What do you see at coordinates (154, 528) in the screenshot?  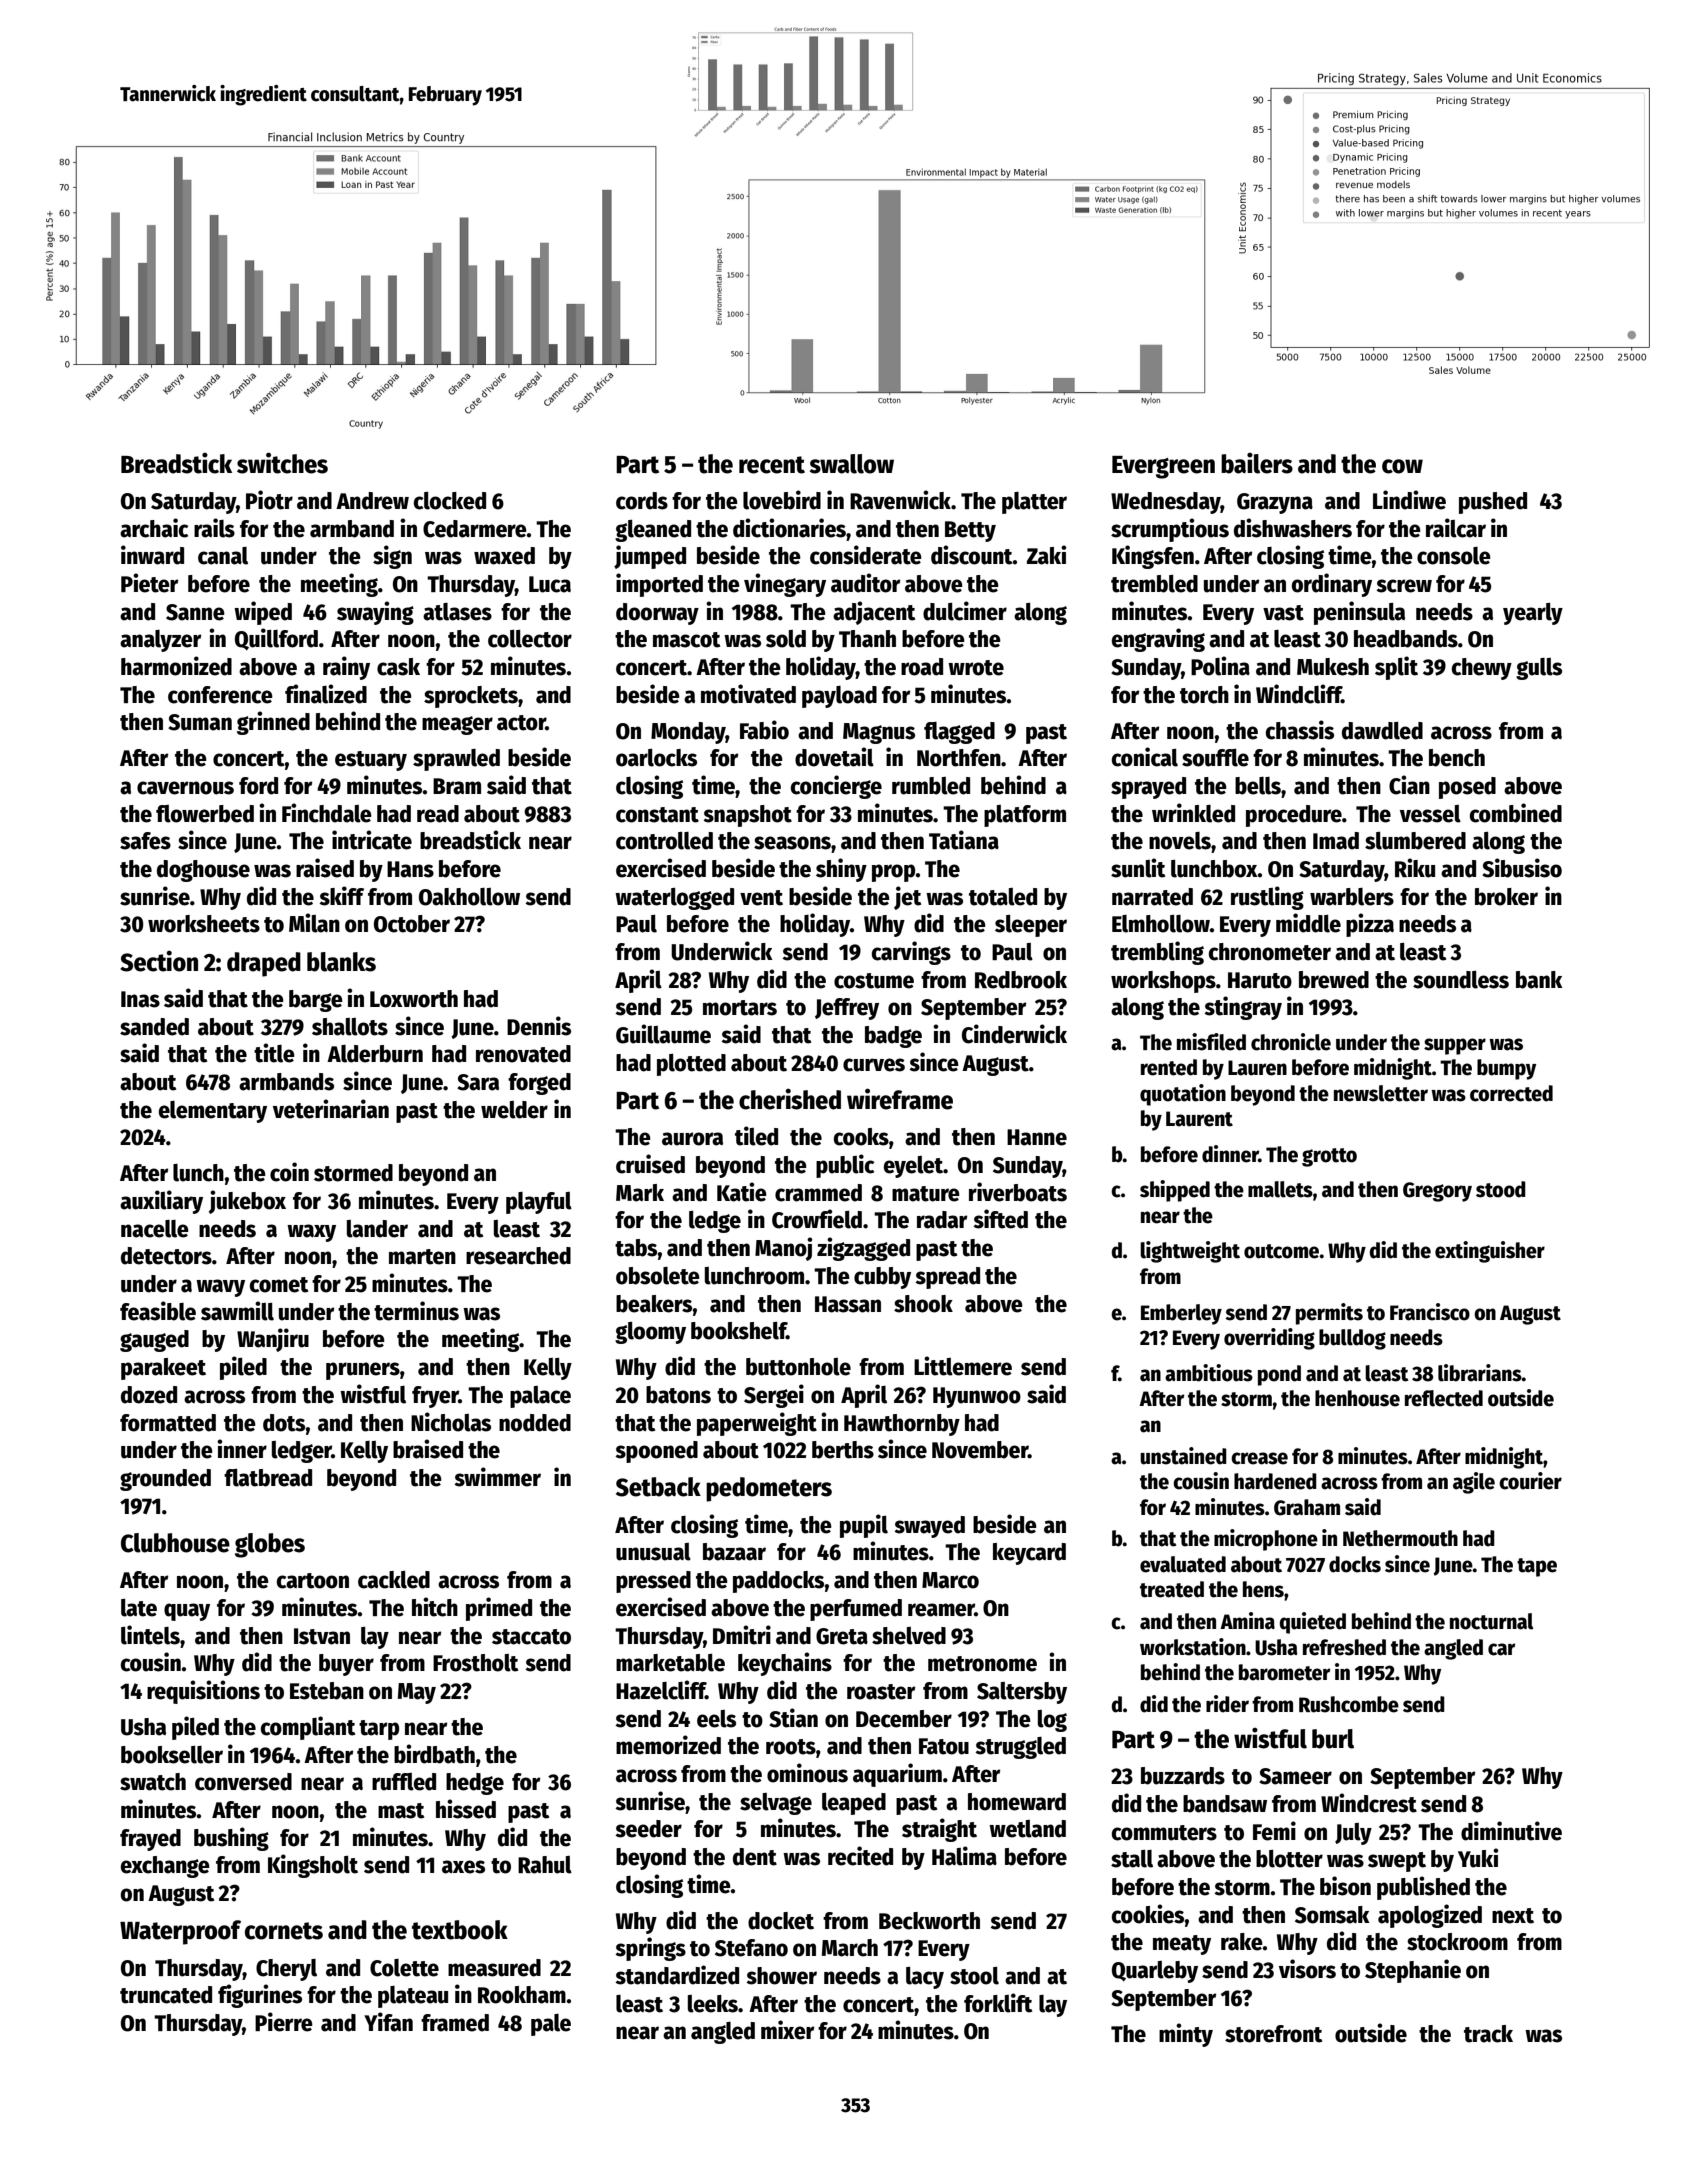 I see `archaic` at bounding box center [154, 528].
